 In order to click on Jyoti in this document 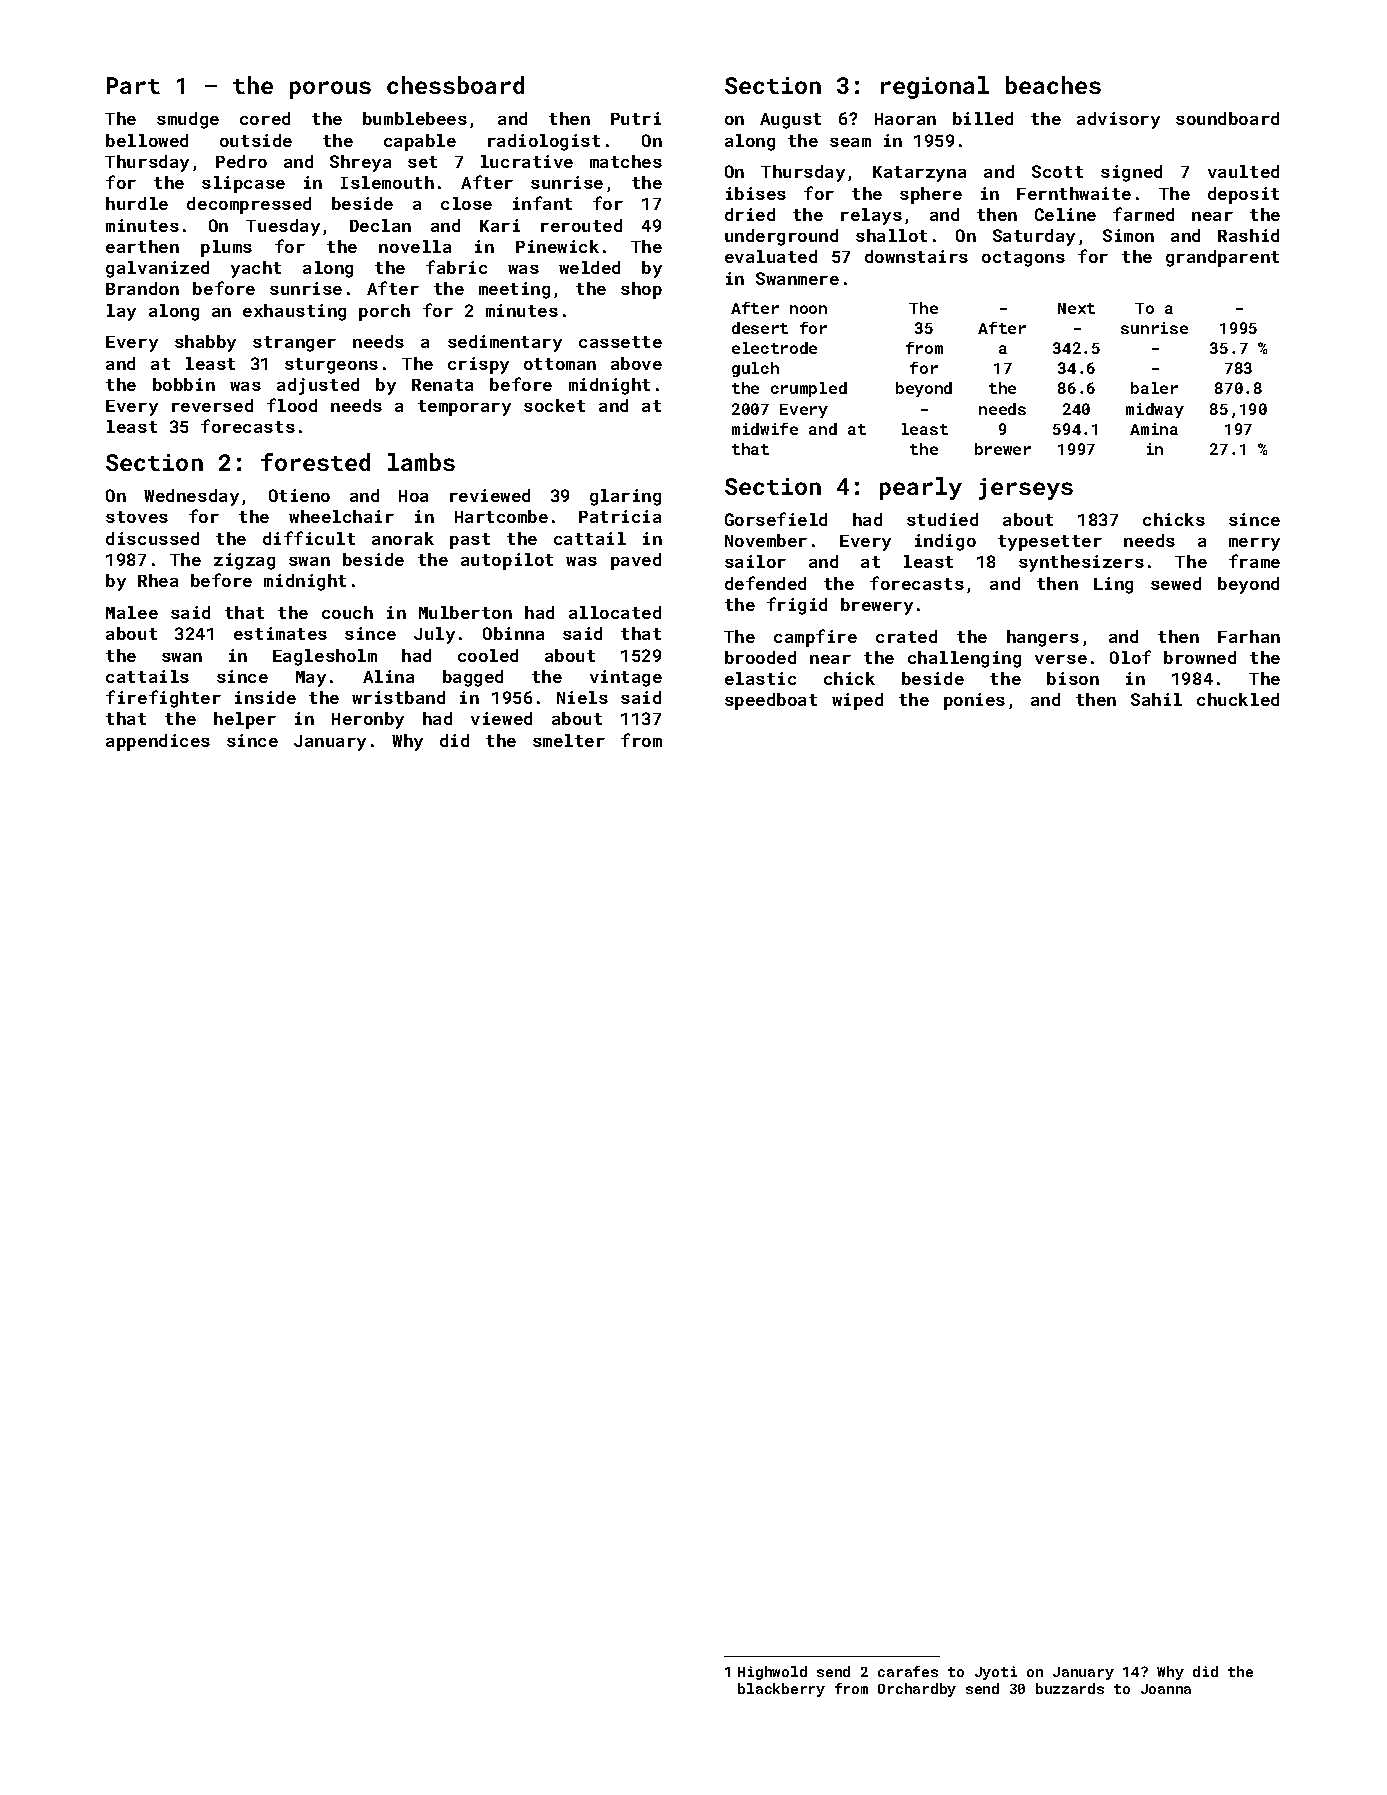, I will do `click(996, 1673)`.
